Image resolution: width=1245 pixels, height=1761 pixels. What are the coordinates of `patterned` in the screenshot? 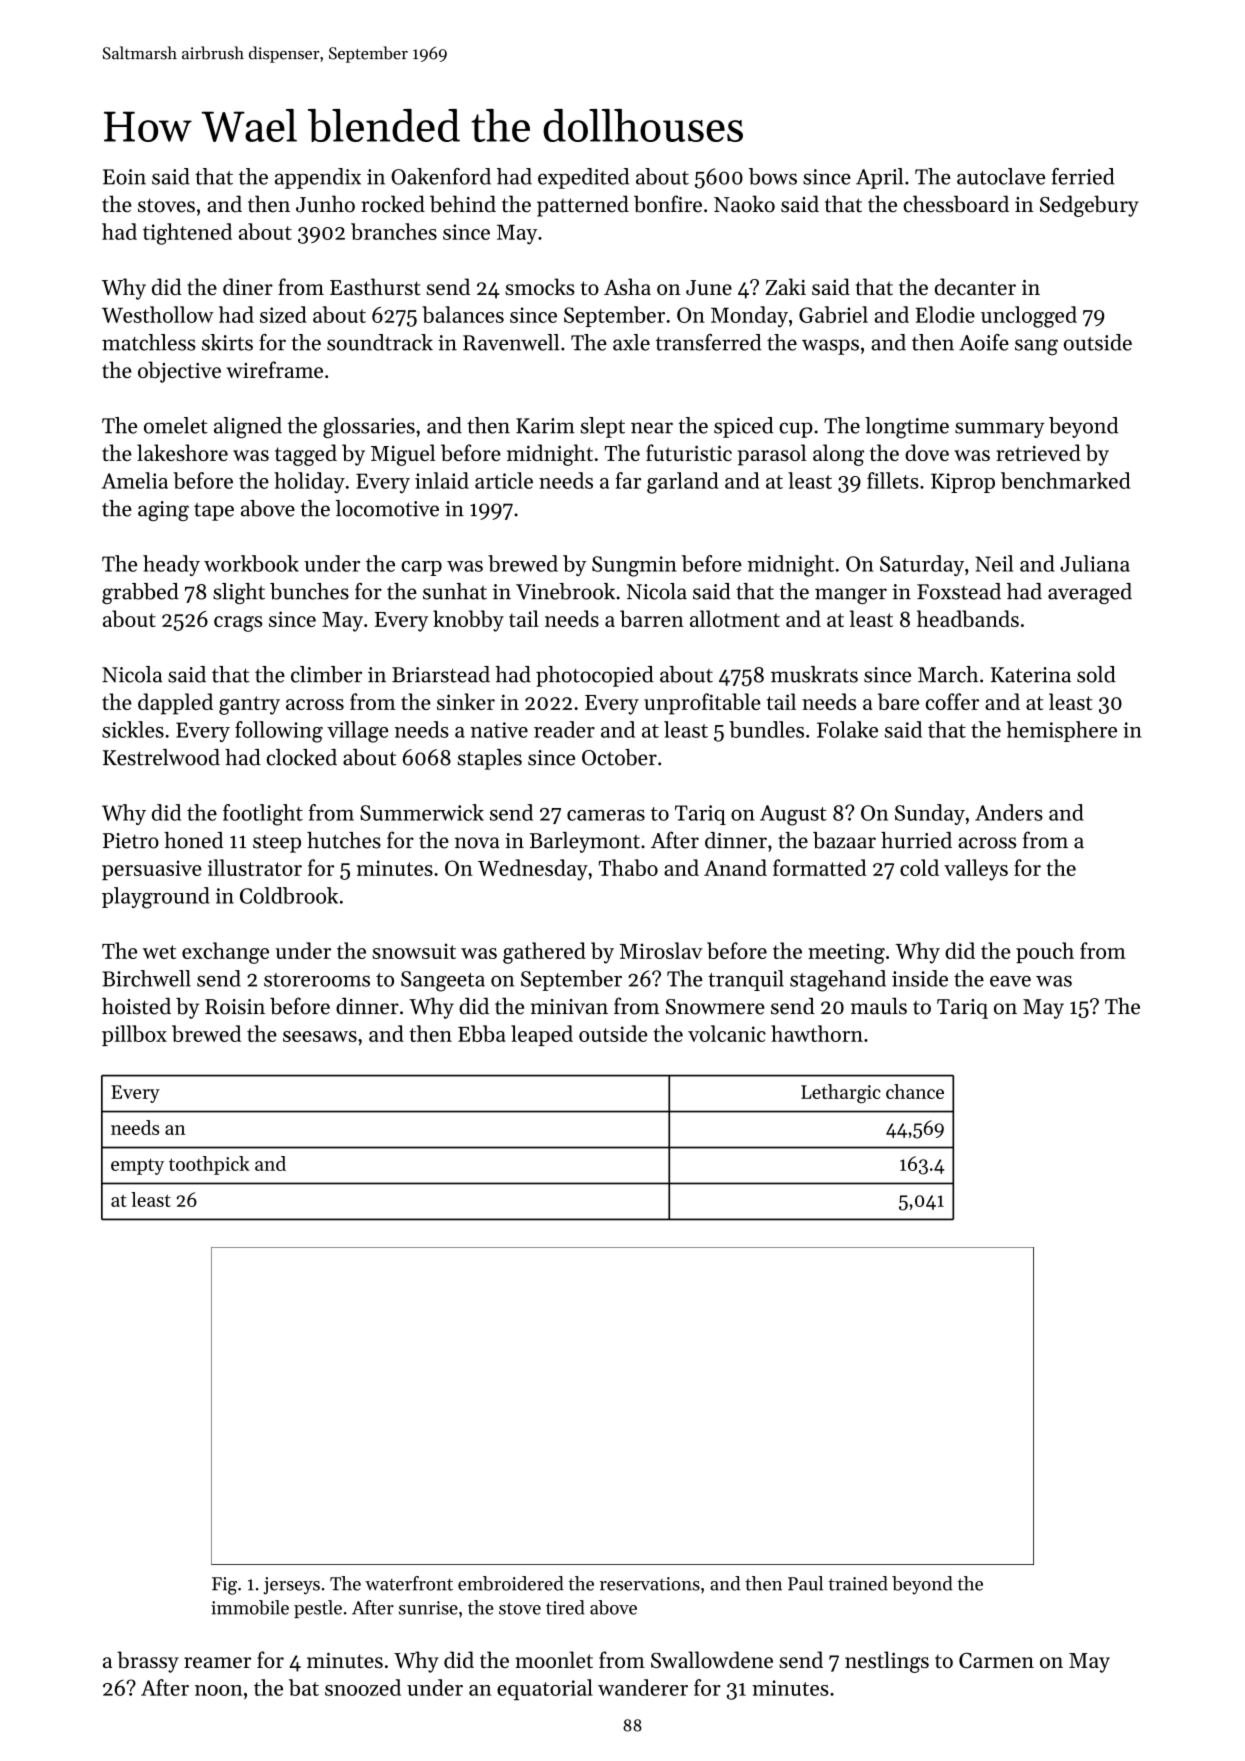 It's located at (583, 206).
